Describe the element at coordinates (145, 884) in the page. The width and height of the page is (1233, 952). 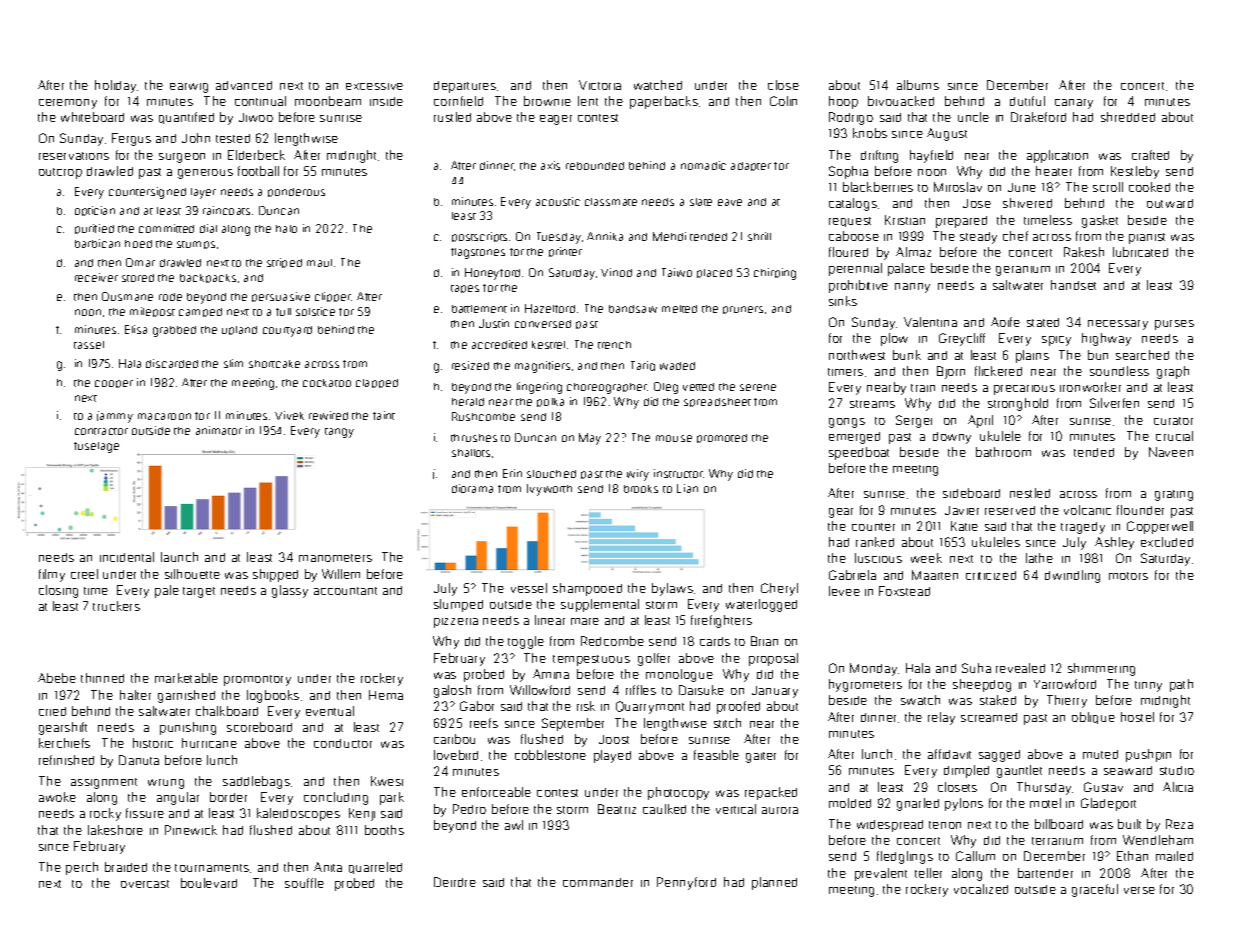
I see `overcast` at that location.
